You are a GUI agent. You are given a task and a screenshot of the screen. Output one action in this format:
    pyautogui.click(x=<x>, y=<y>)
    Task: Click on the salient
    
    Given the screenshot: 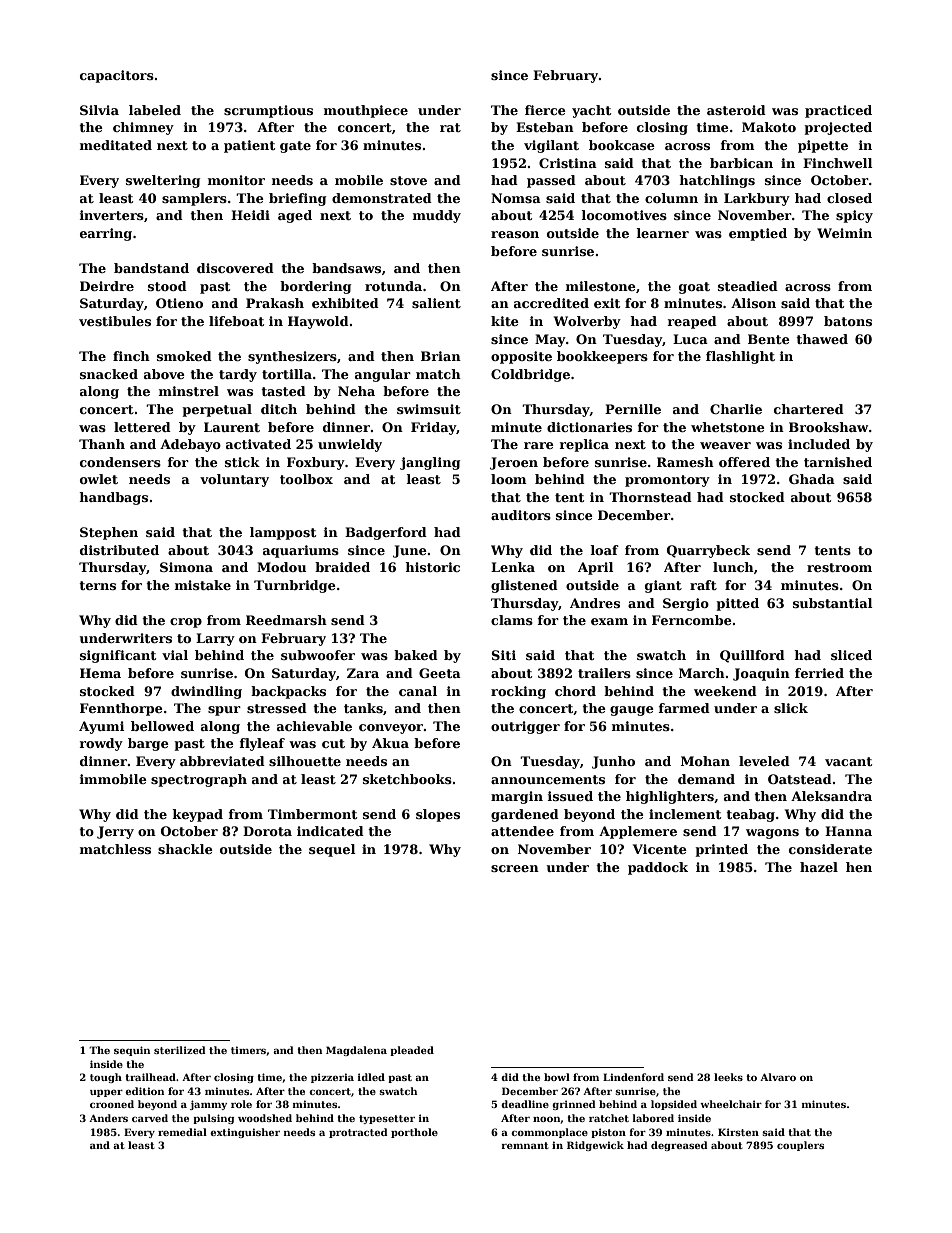 What is the action you would take?
    pyautogui.click(x=436, y=303)
